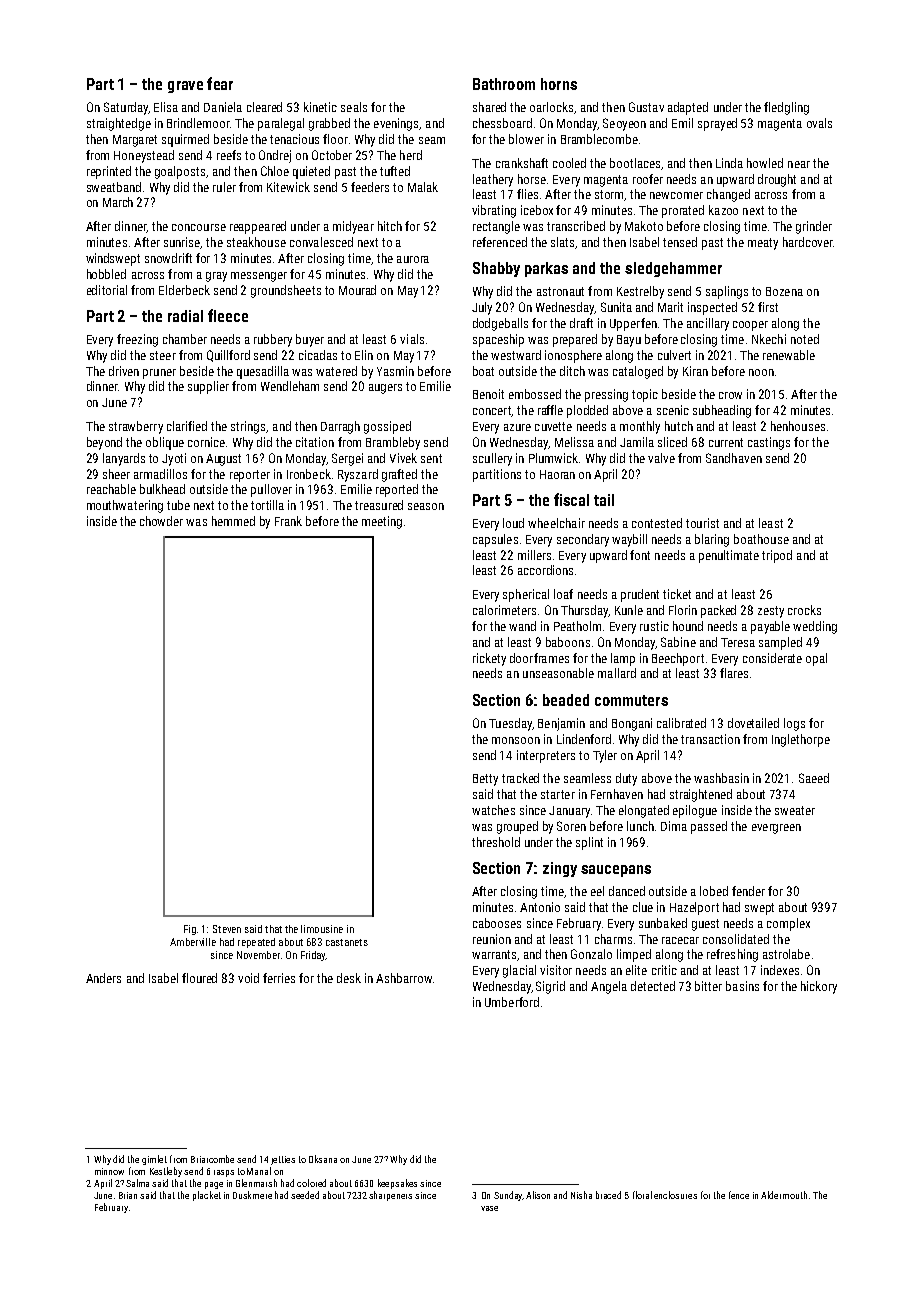  I want to click on freezing, so click(137, 340).
